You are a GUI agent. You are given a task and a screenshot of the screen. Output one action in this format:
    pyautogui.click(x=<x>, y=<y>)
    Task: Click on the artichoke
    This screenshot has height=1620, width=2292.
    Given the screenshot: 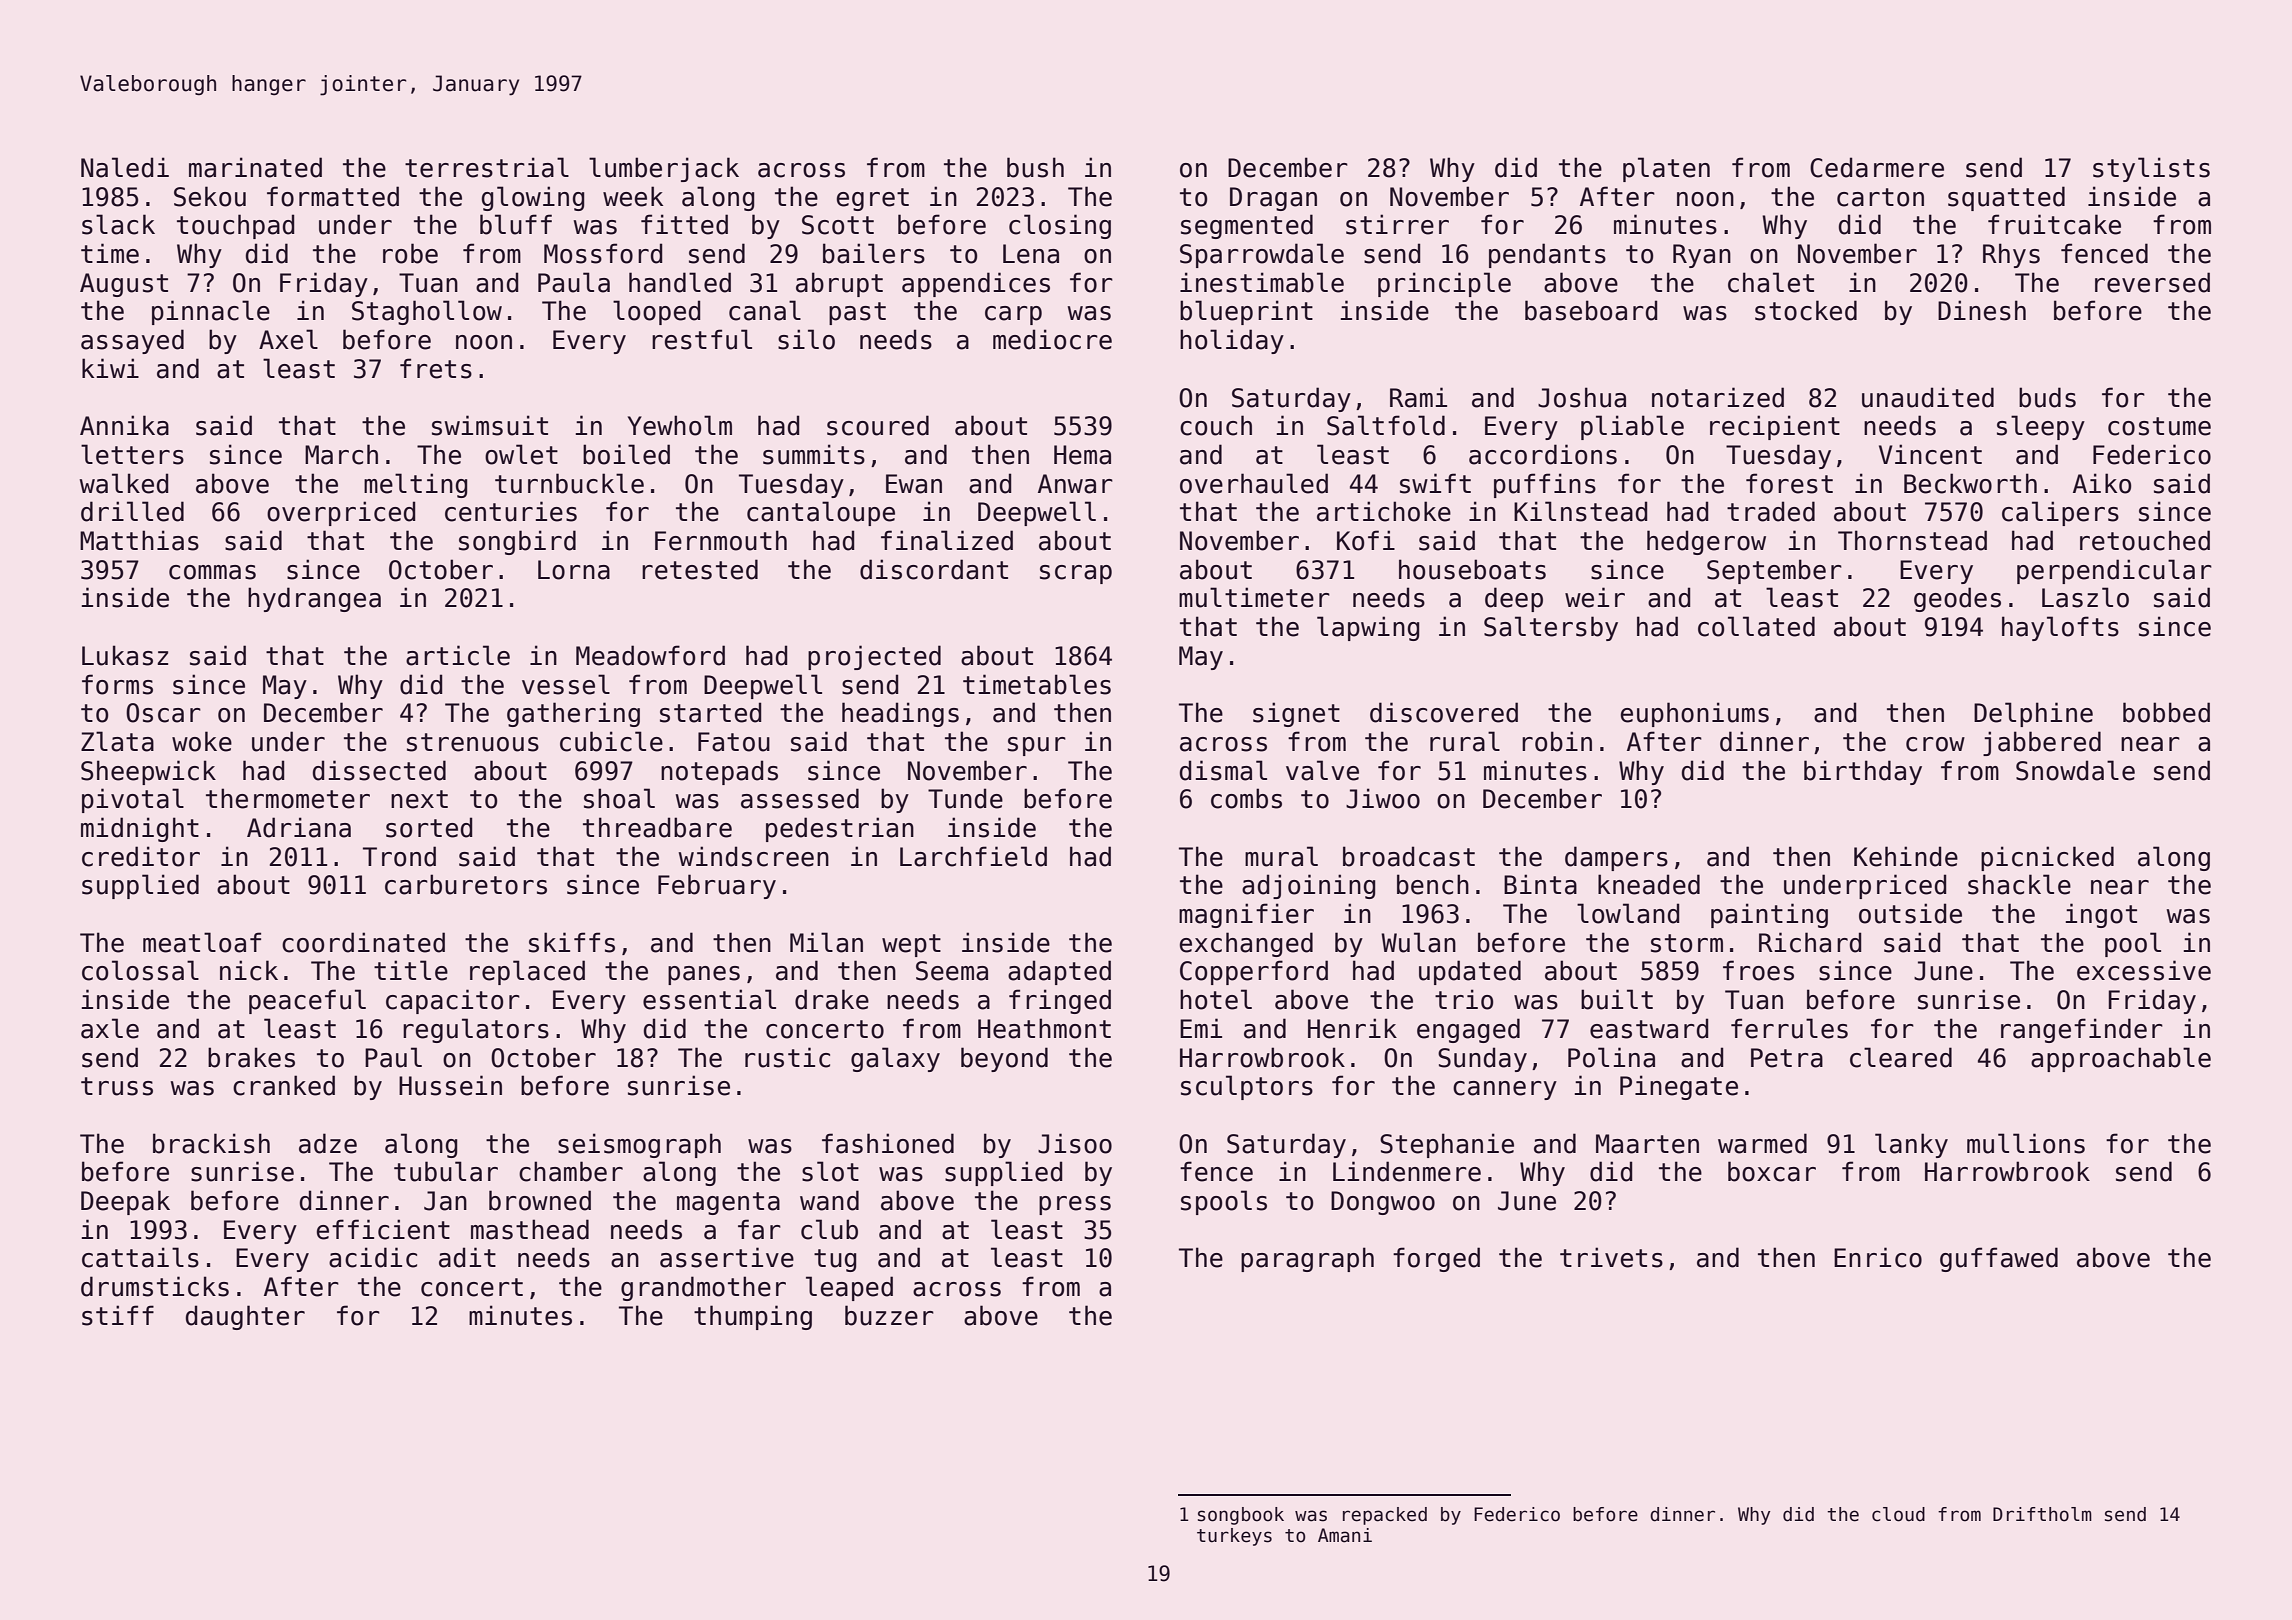 What is the action you would take?
    pyautogui.click(x=1384, y=511)
